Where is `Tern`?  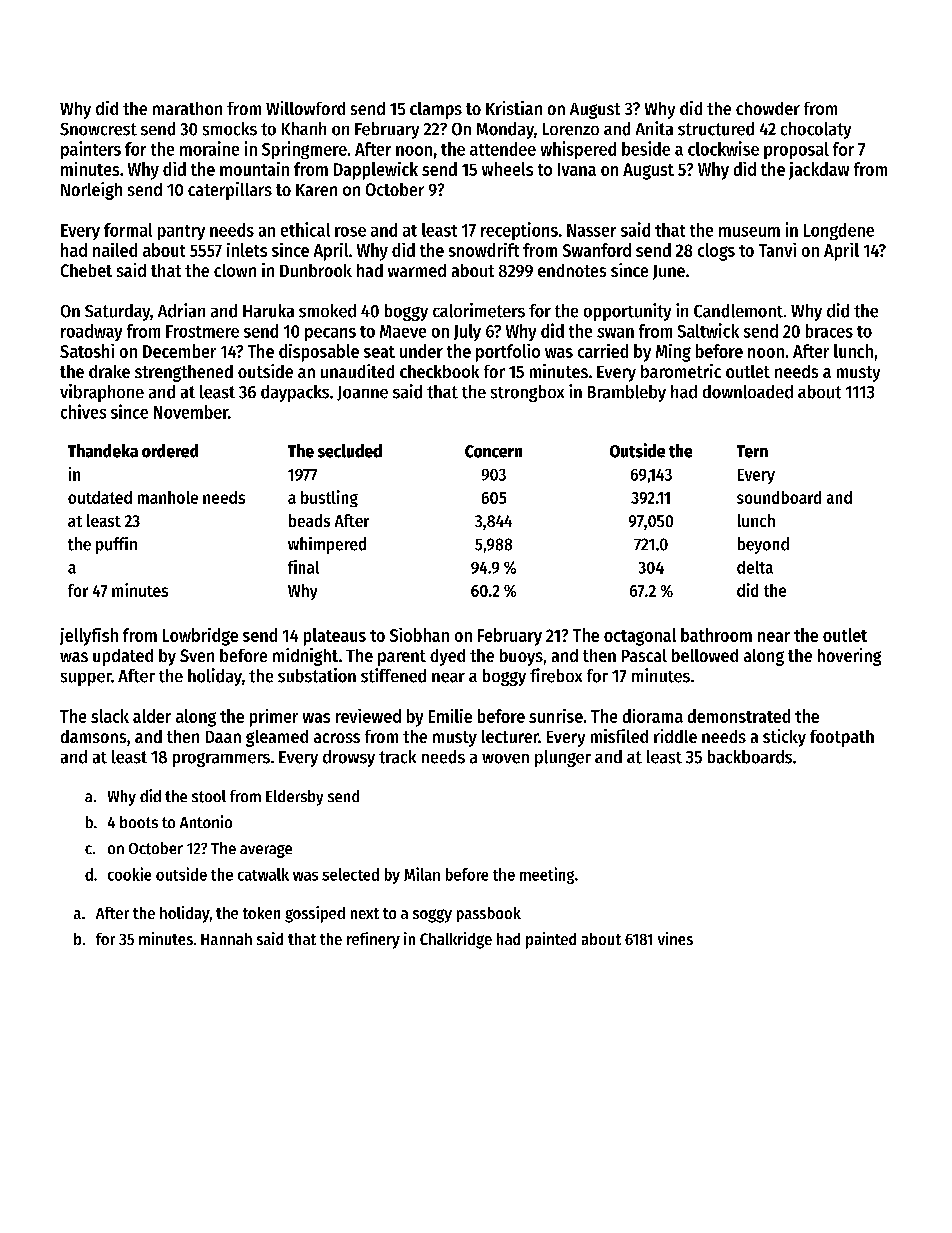
Tern is located at coordinates (752, 451).
